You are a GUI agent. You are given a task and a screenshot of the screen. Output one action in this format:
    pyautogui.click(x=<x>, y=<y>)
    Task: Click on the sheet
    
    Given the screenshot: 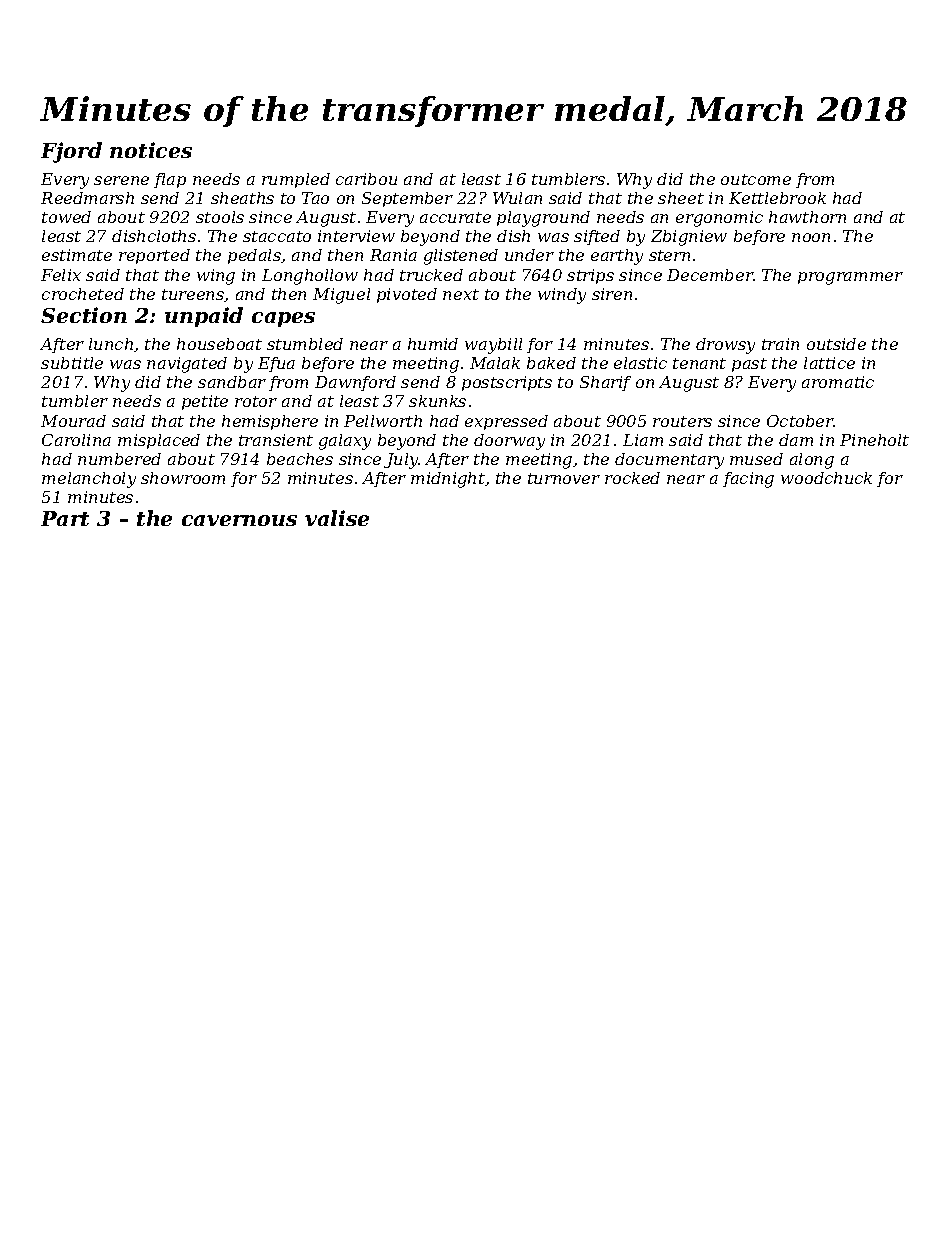 What is the action you would take?
    pyautogui.click(x=681, y=198)
